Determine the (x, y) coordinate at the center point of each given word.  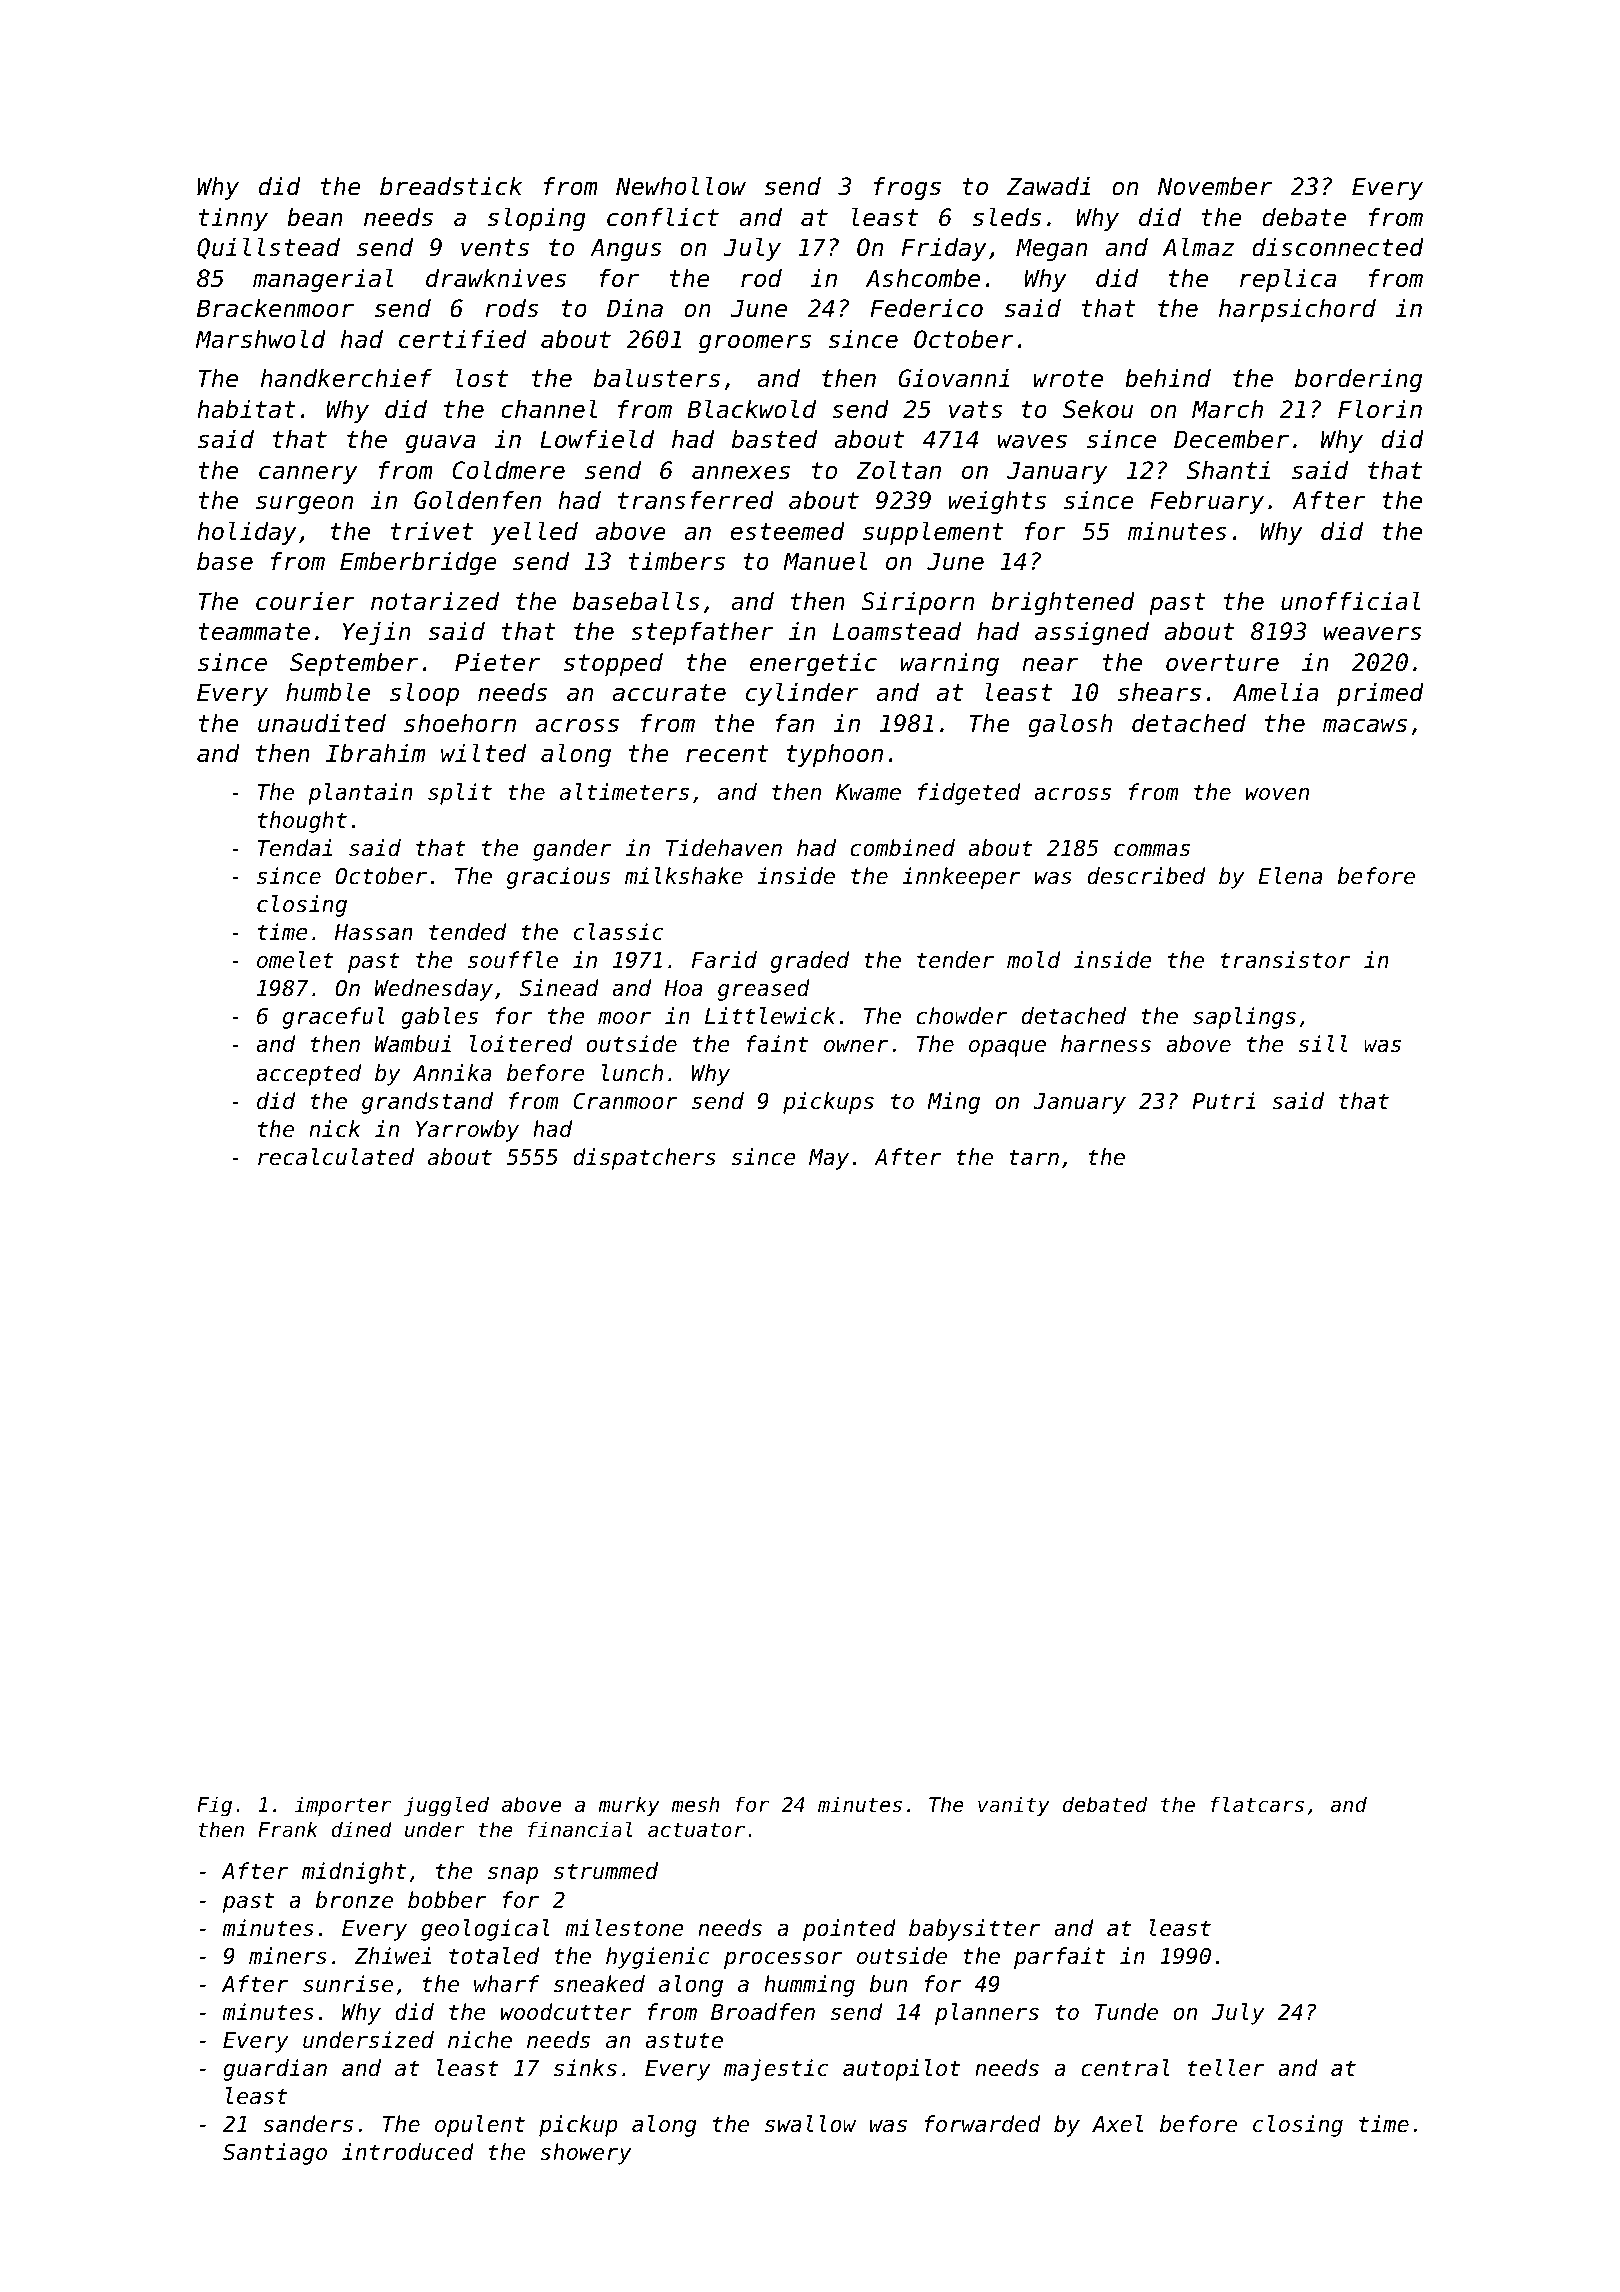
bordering (1358, 380)
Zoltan (898, 470)
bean (315, 217)
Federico (926, 308)
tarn (1034, 1157)
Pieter (497, 662)
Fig (214, 1806)
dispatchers (644, 1159)
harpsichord (1297, 310)
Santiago (275, 2154)
